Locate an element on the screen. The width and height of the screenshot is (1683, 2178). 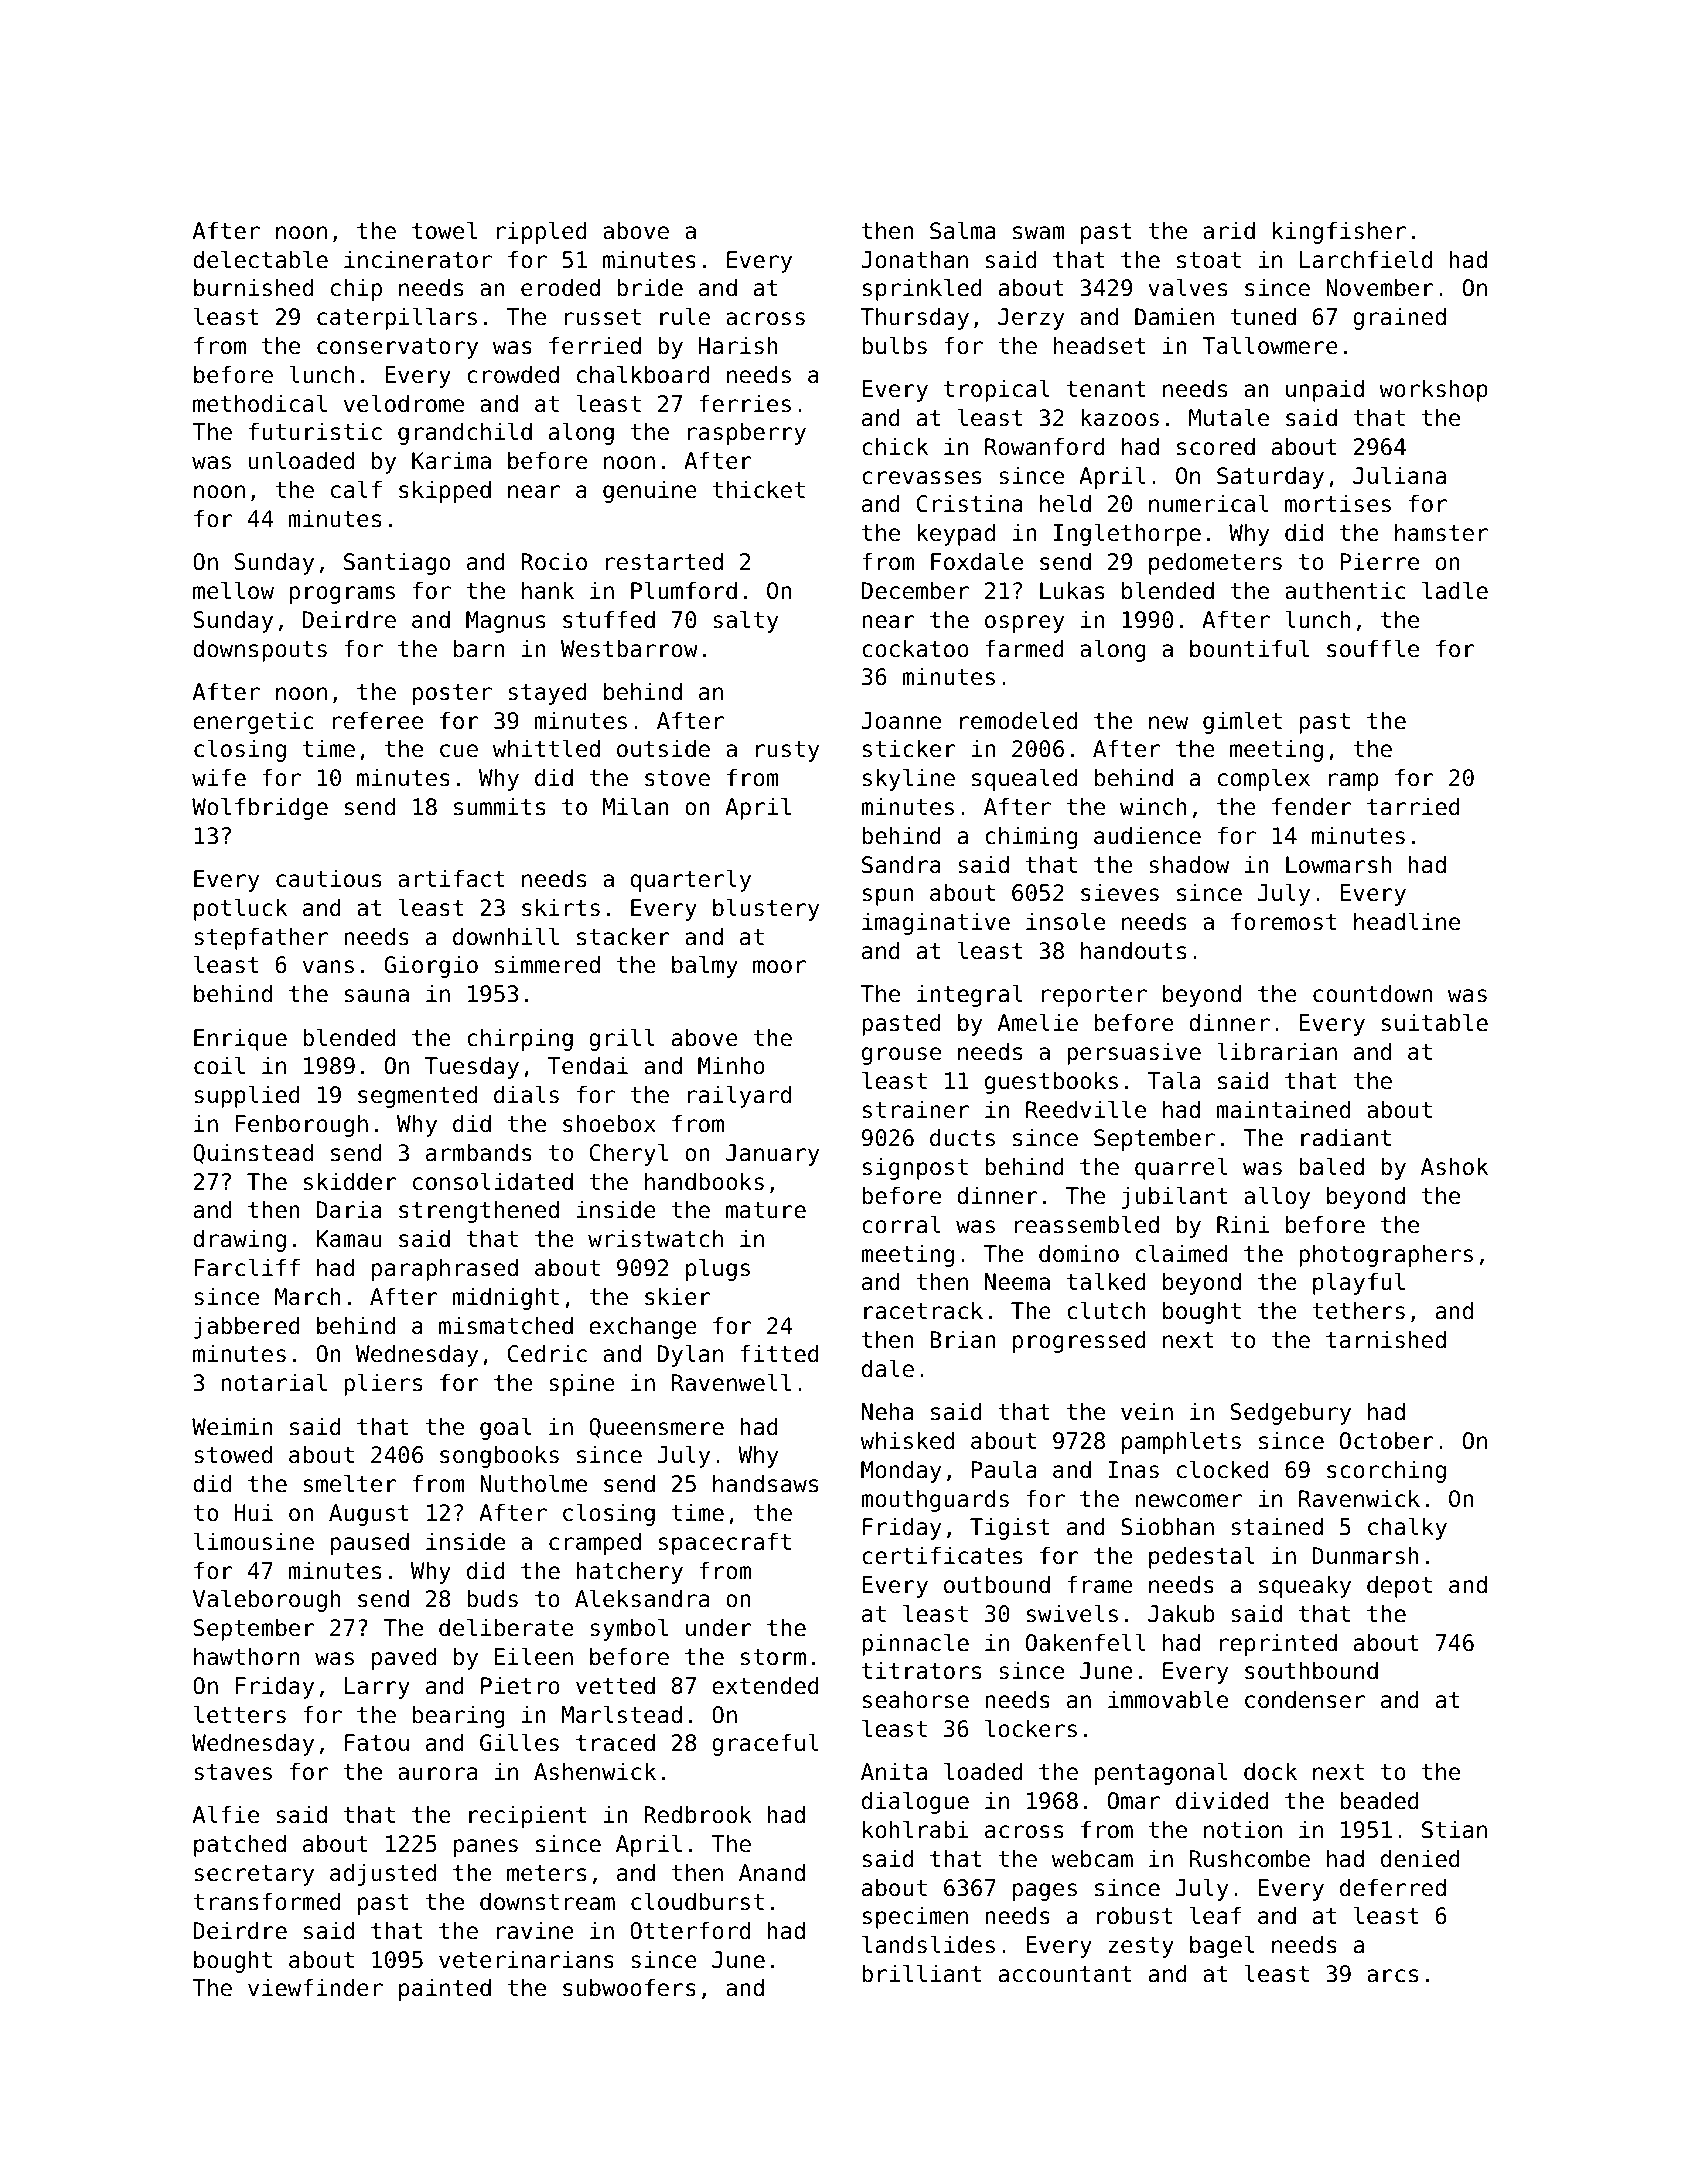
segmented is located at coordinates (417, 1097).
